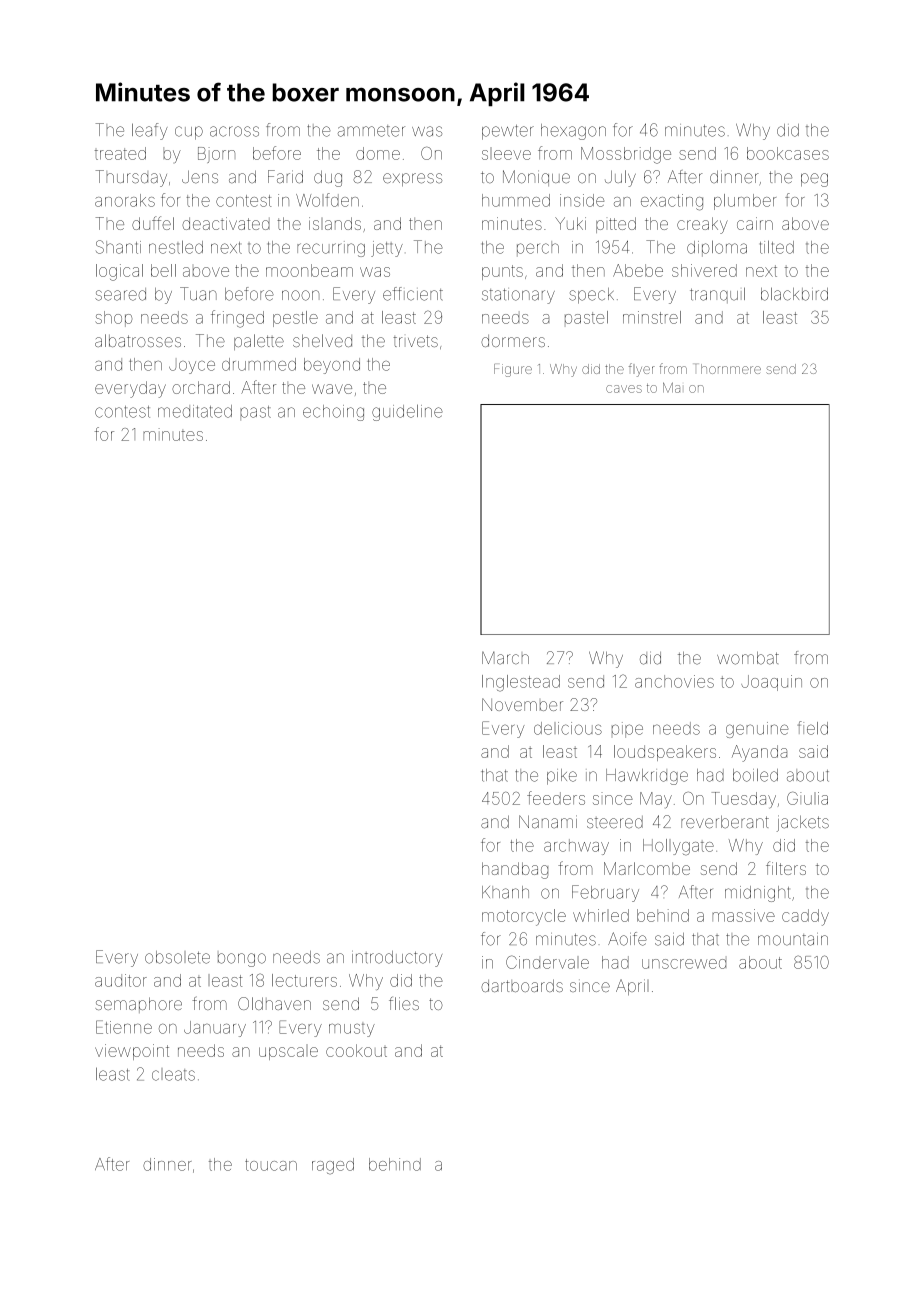 This document has width=924, height=1308. I want to click on cleats, so click(173, 1074).
